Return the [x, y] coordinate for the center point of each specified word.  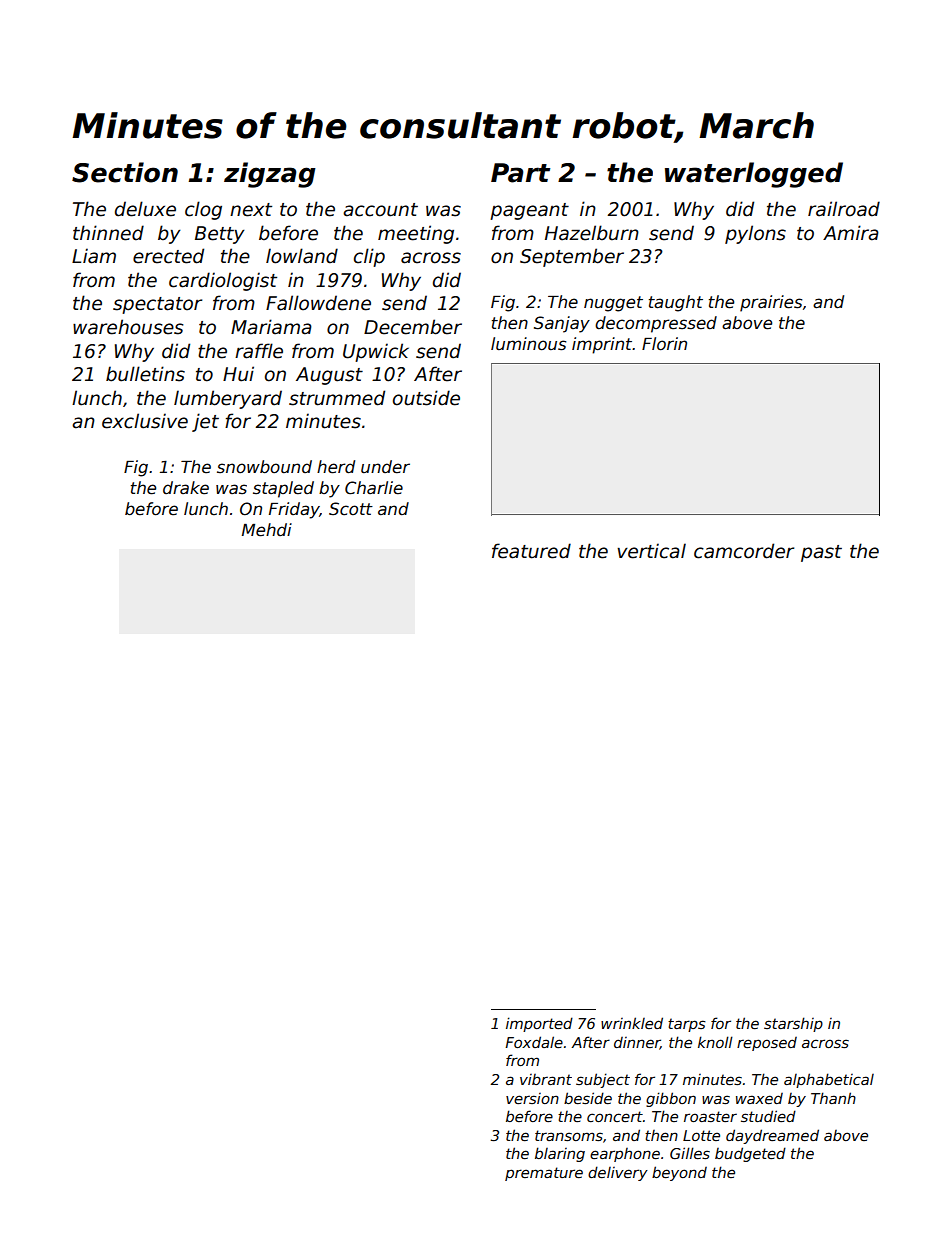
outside [426, 398]
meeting [416, 234]
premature [544, 1174]
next [251, 210]
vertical [651, 551]
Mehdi [267, 530]
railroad [844, 209]
